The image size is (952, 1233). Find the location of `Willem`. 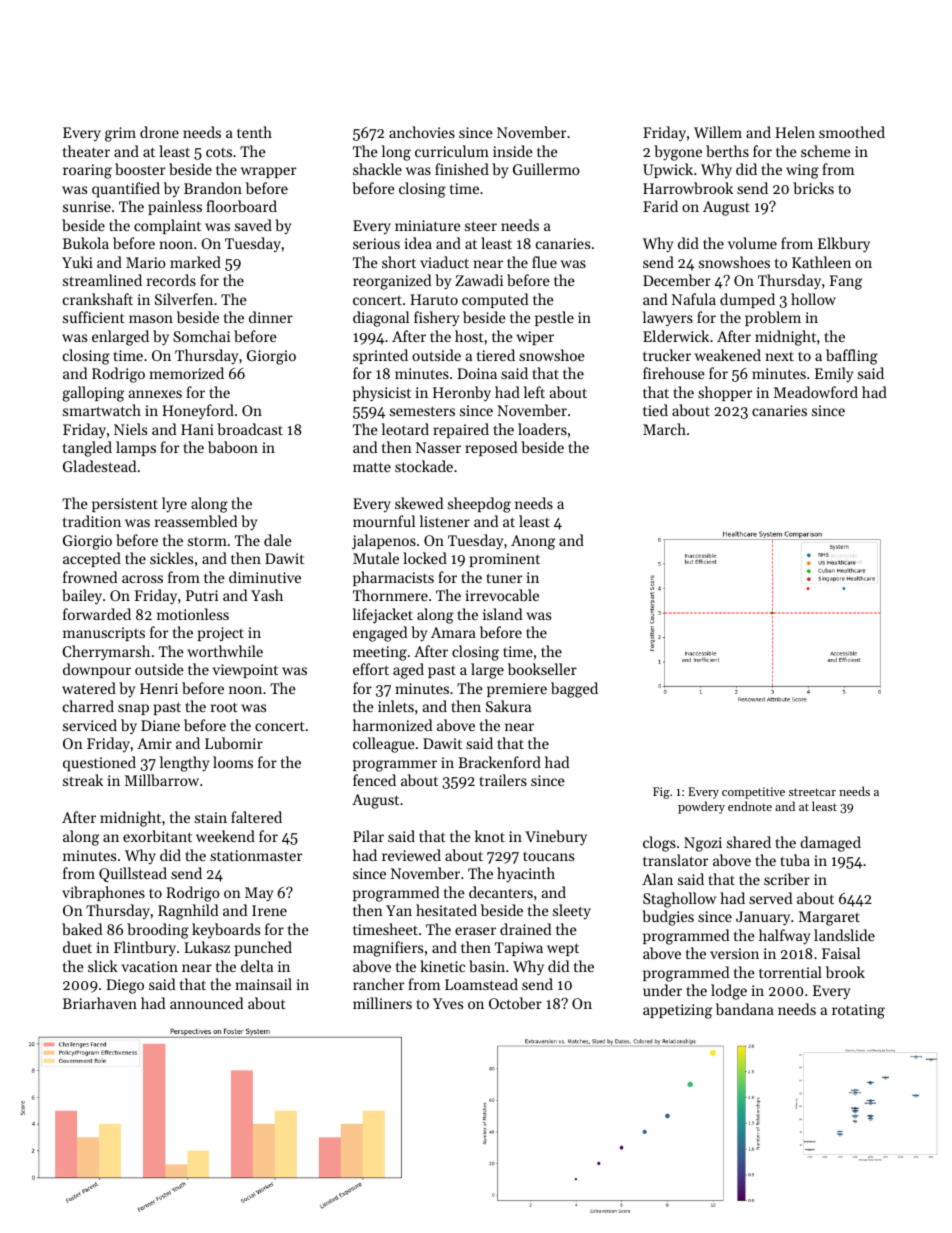

Willem is located at coordinates (718, 132).
